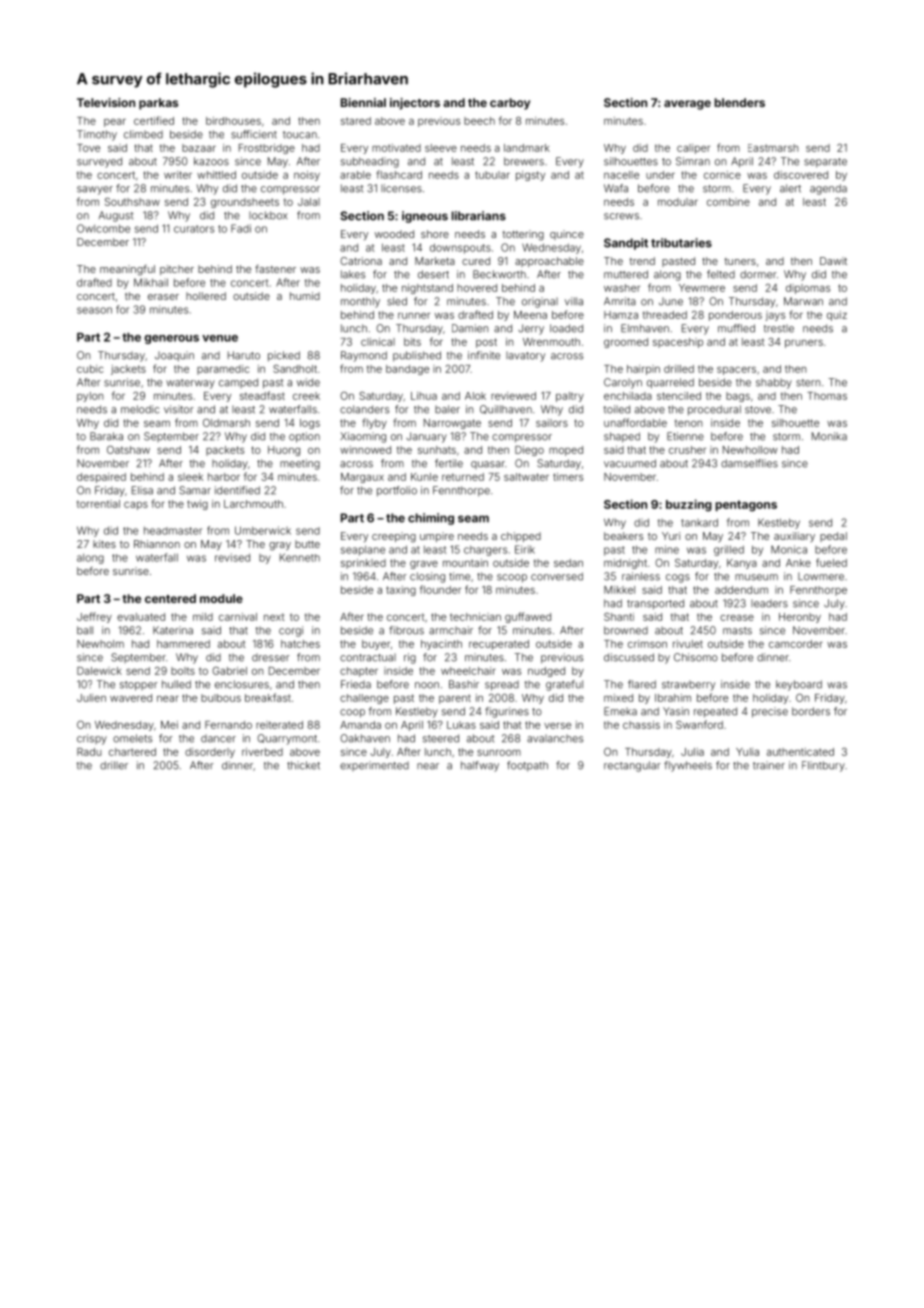 This screenshot has width=924, height=1308. What do you see at coordinates (263, 530) in the screenshot?
I see `Umberwick` at bounding box center [263, 530].
